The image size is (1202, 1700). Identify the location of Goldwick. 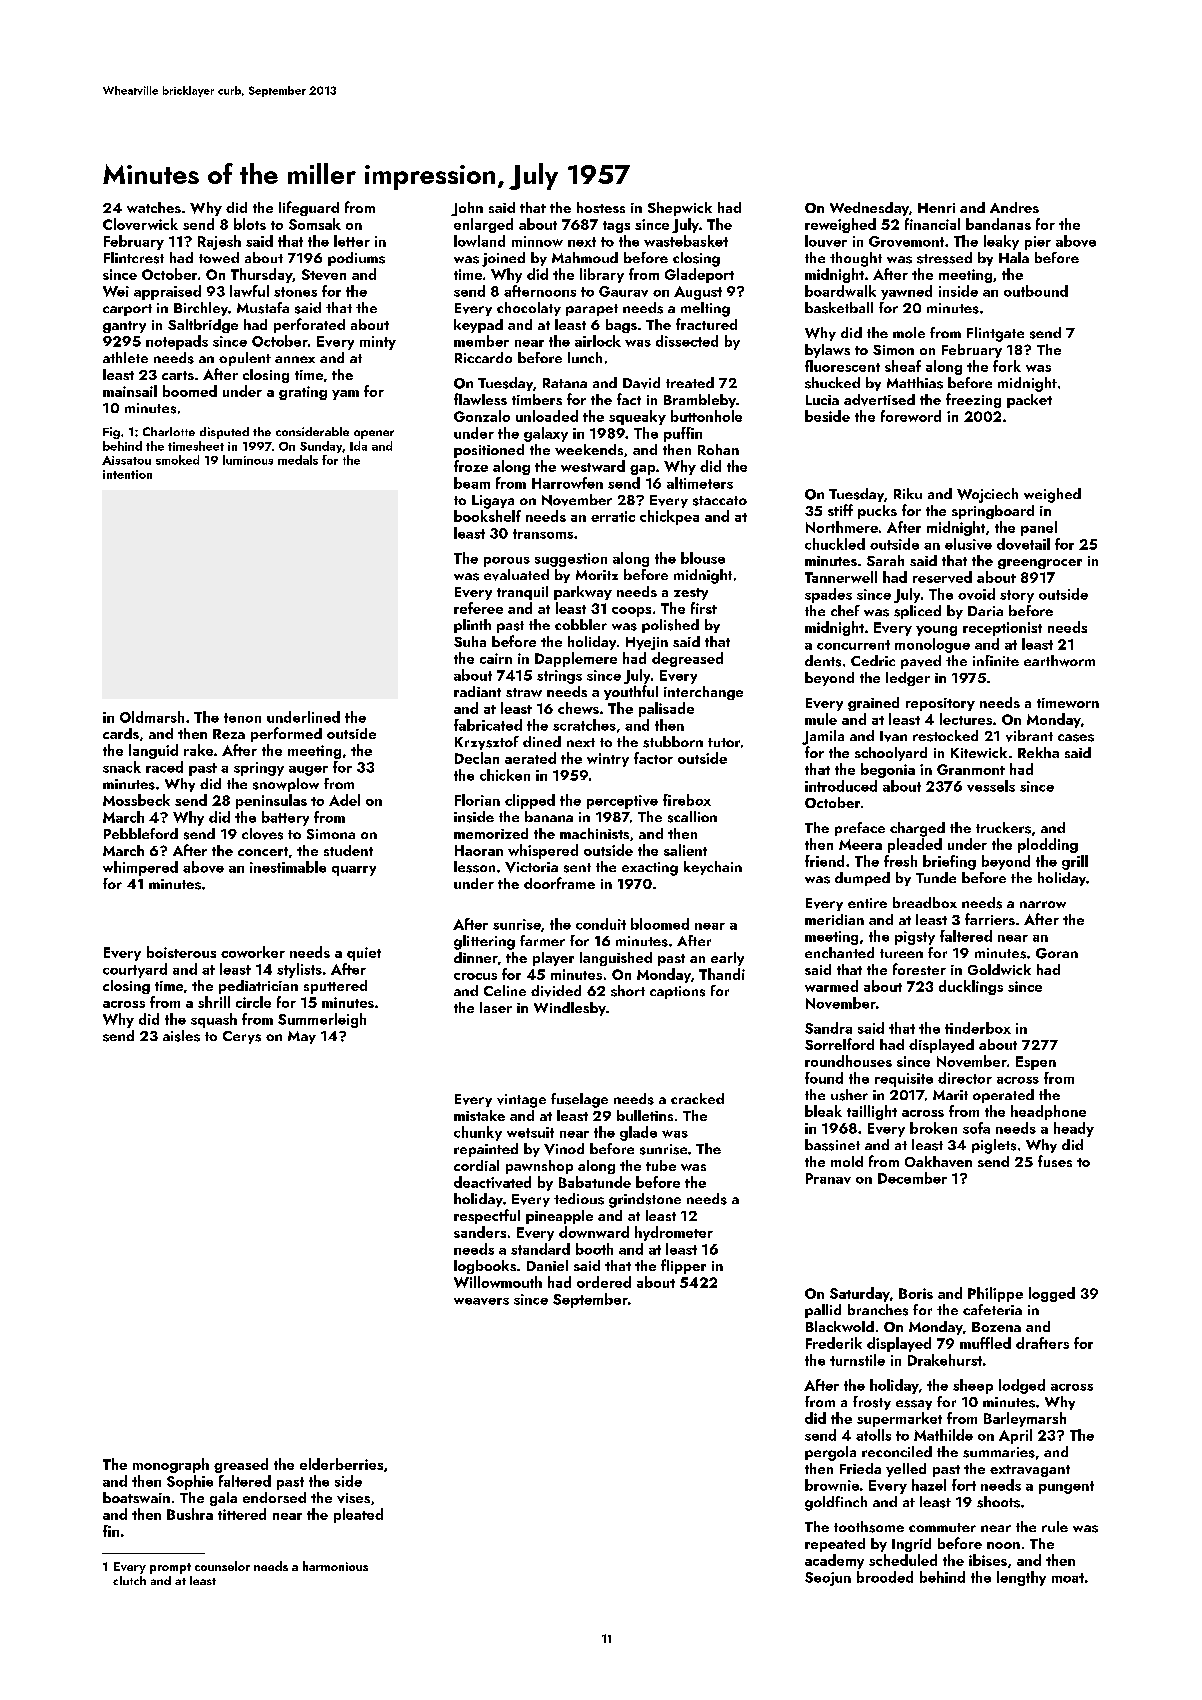
(999, 969).
